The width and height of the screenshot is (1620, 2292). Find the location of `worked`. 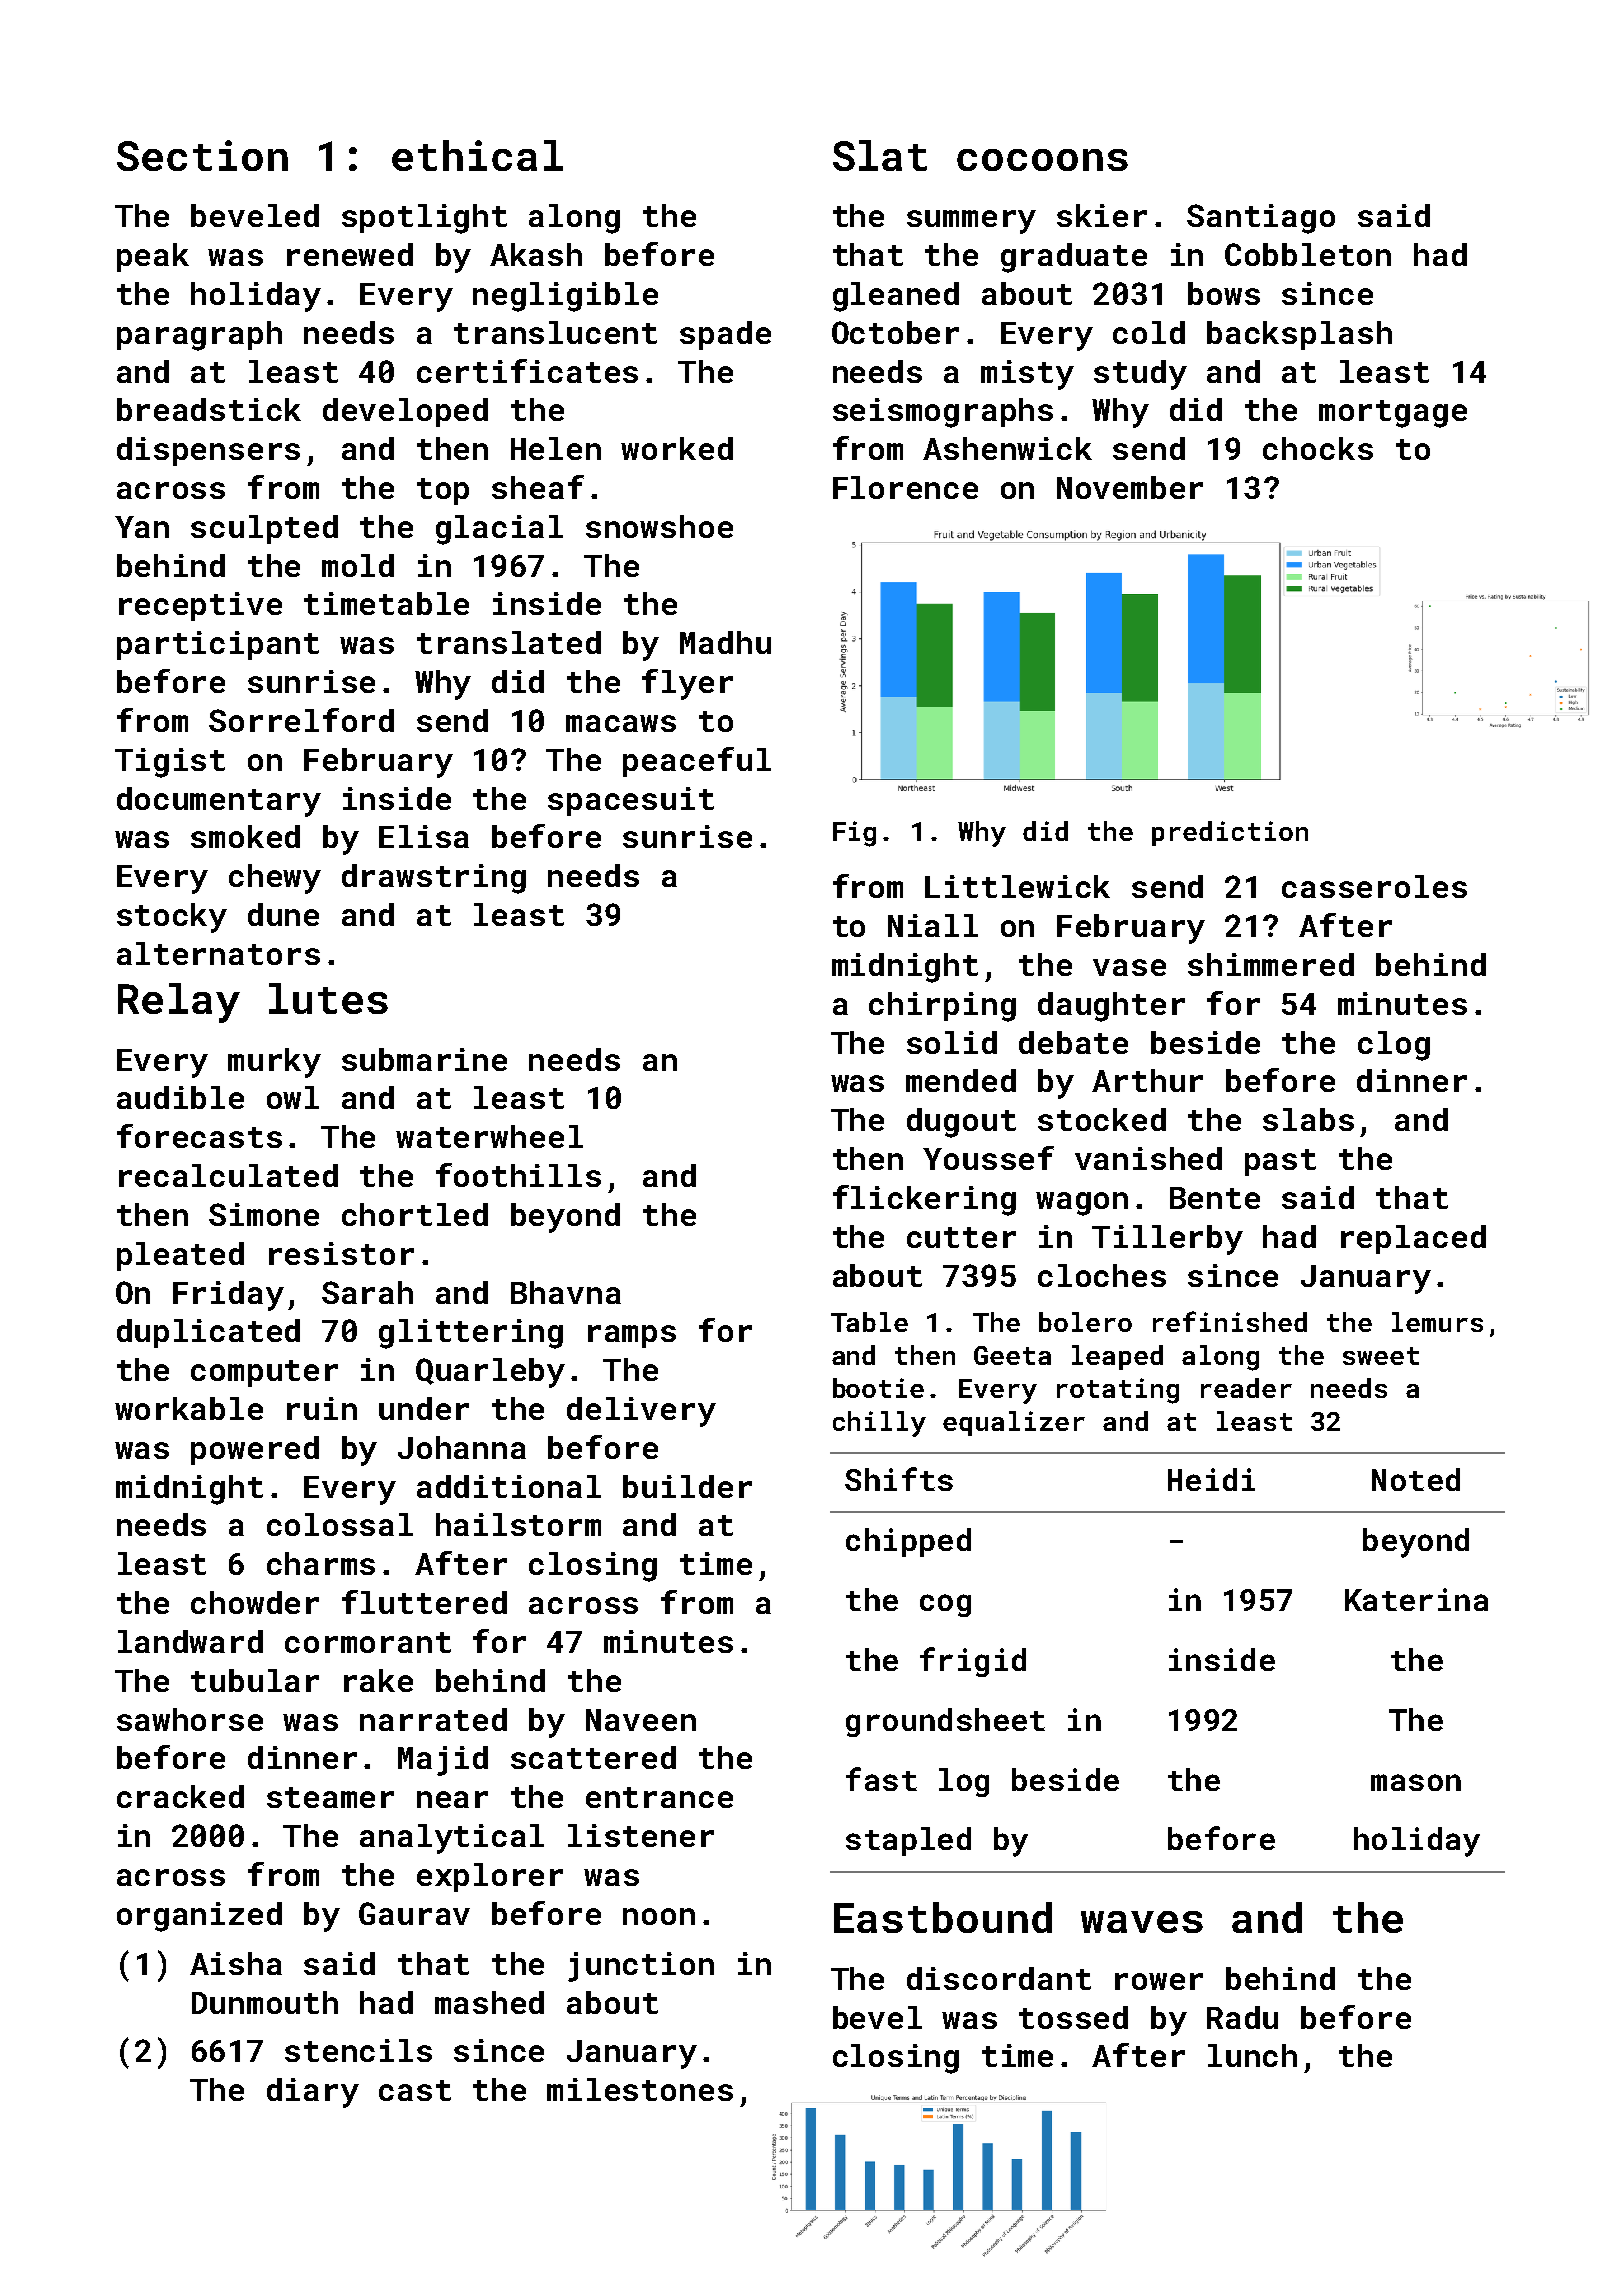

worked is located at coordinates (677, 448).
